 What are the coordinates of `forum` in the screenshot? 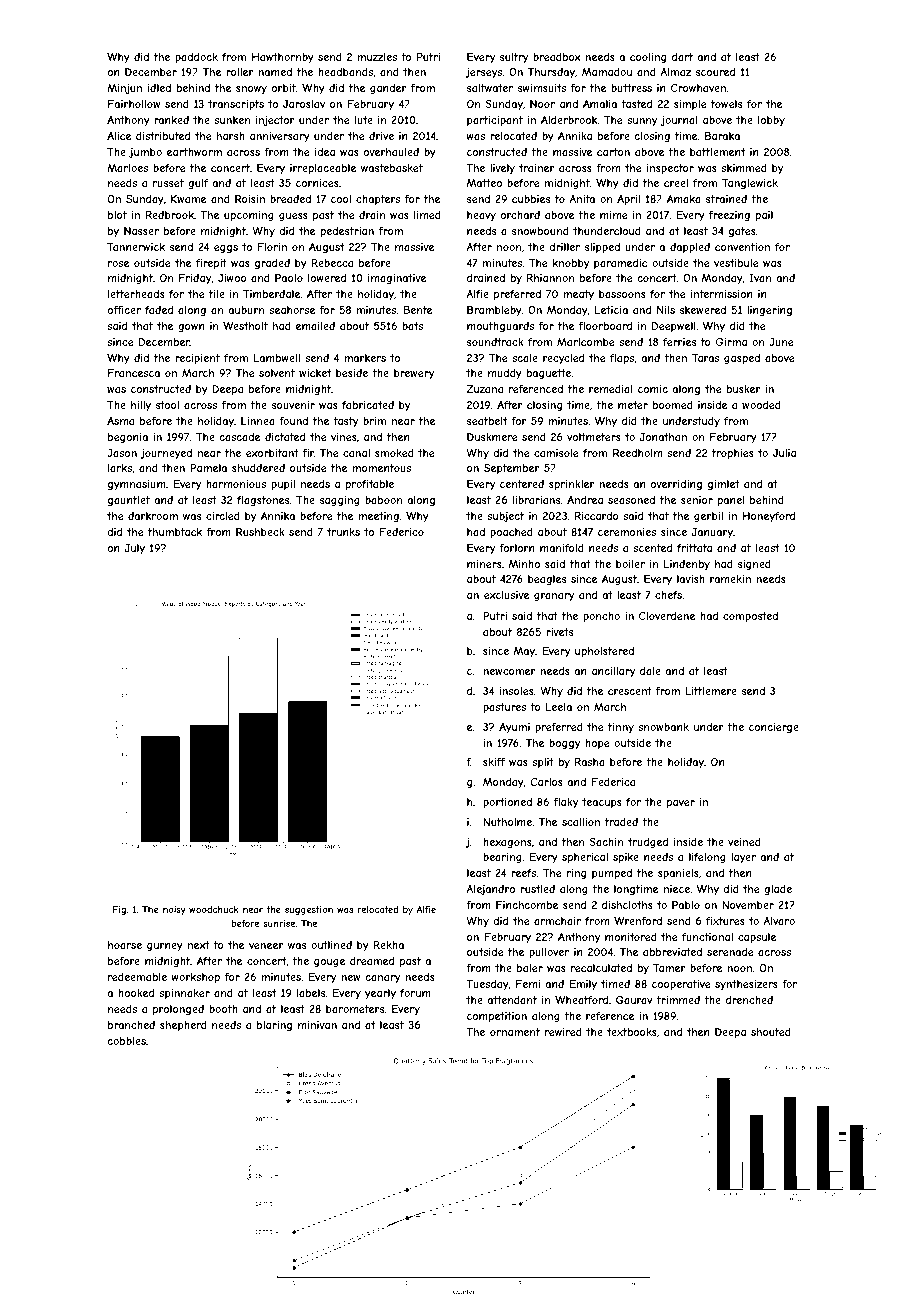 It's located at (415, 993).
